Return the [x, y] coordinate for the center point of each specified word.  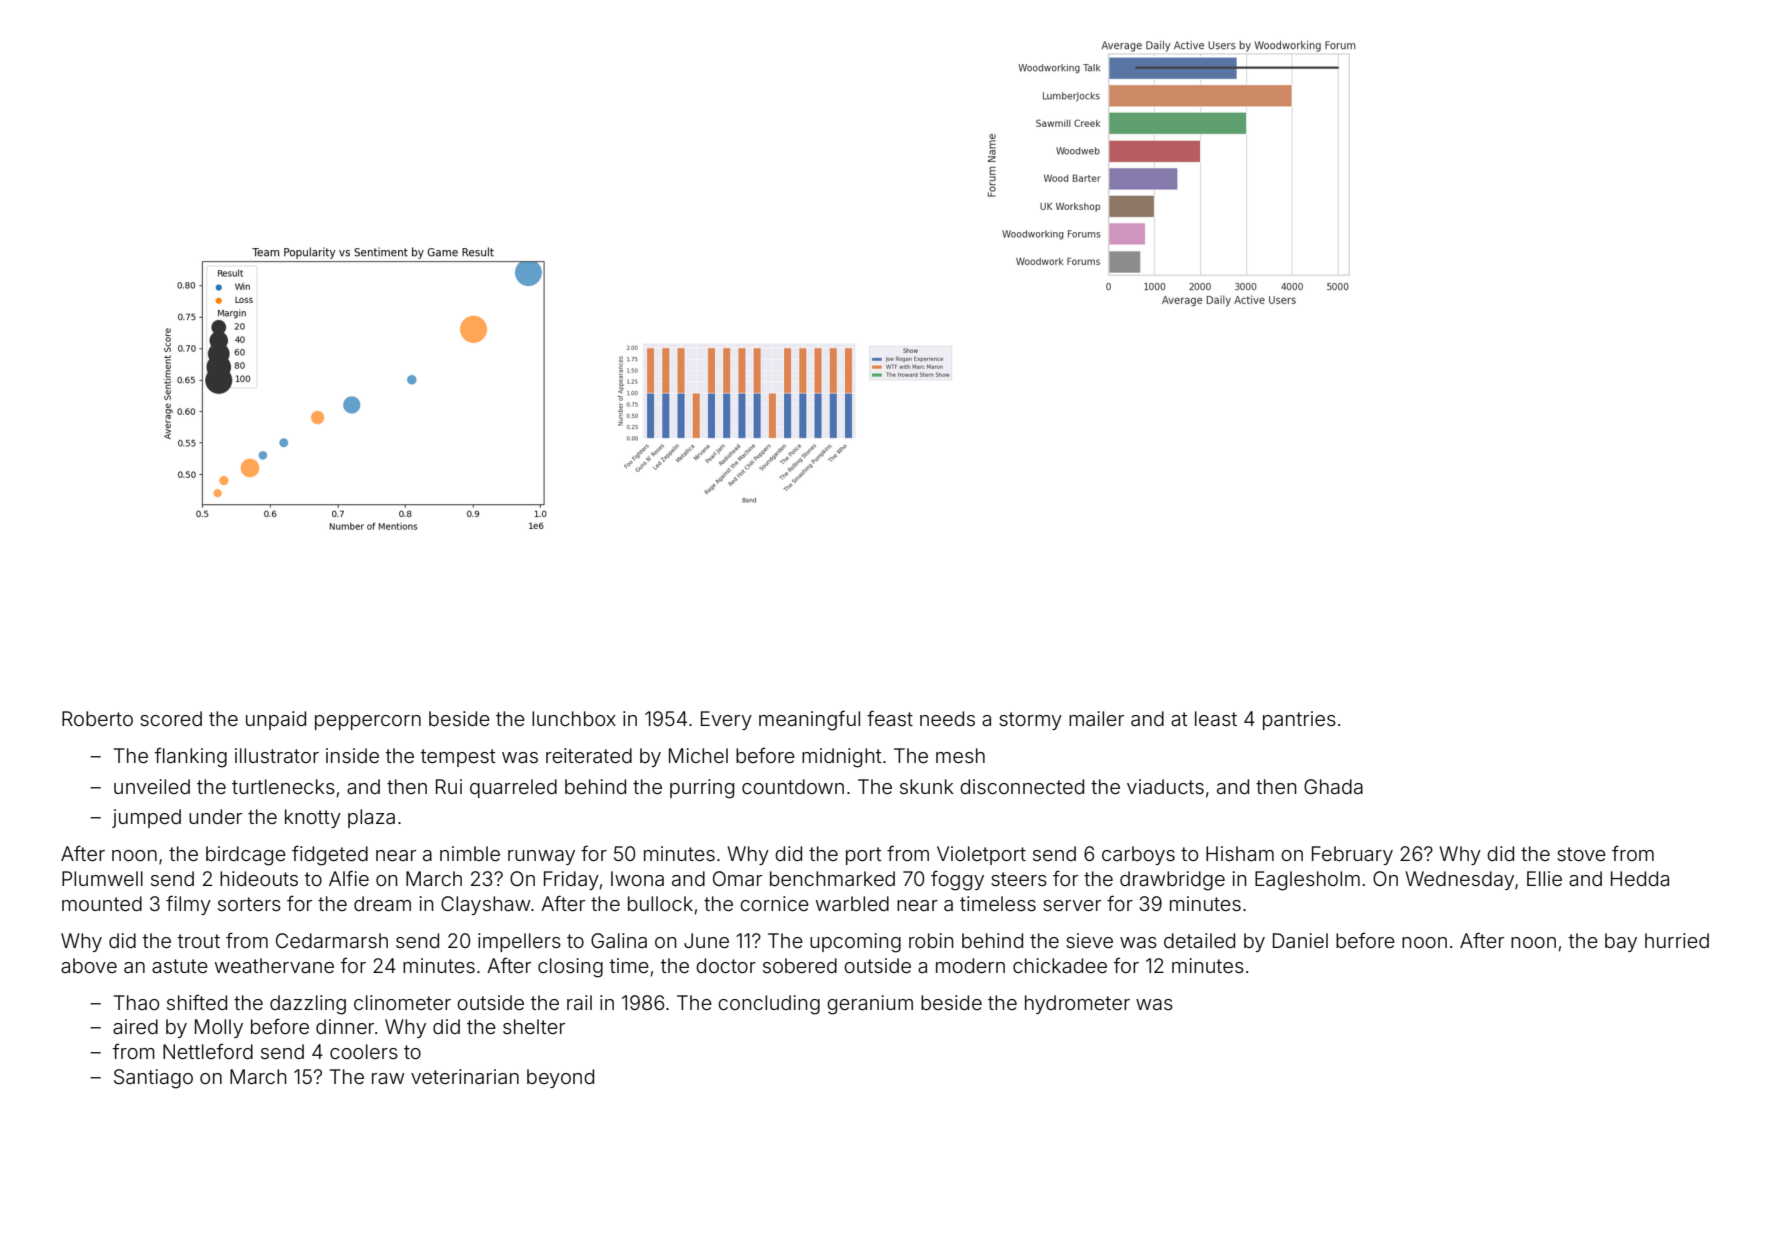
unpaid [276, 720]
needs [947, 718]
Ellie [1544, 878]
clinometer [402, 1002]
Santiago [153, 1079]
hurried [1677, 940]
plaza [371, 818]
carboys [1138, 855]
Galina [619, 940]
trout [199, 941]
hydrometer [1077, 1004]
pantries [1299, 720]
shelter [534, 1026]
